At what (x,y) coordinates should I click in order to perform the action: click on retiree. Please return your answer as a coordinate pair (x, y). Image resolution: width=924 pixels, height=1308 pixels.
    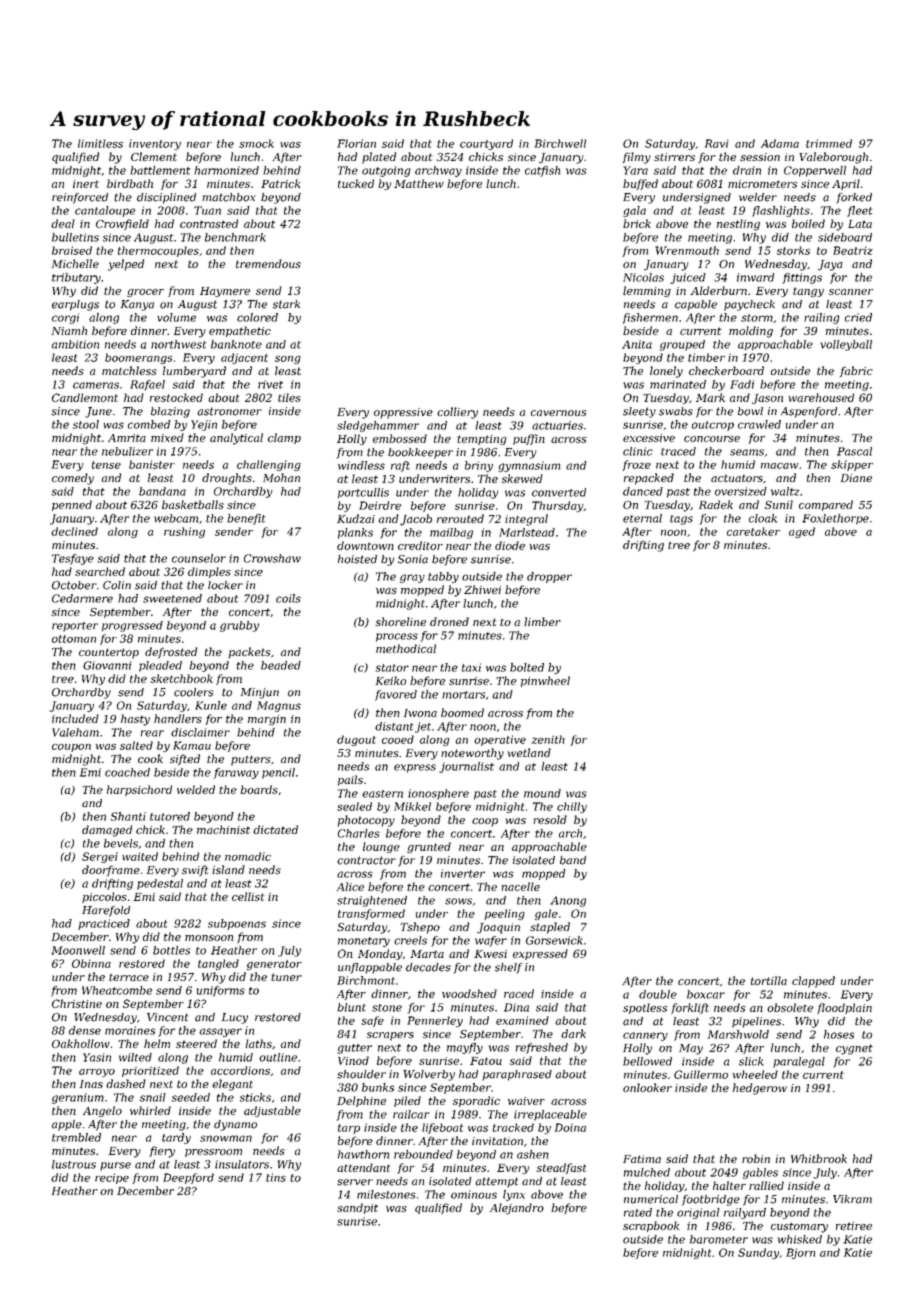
    Looking at the image, I should click on (854, 1226).
